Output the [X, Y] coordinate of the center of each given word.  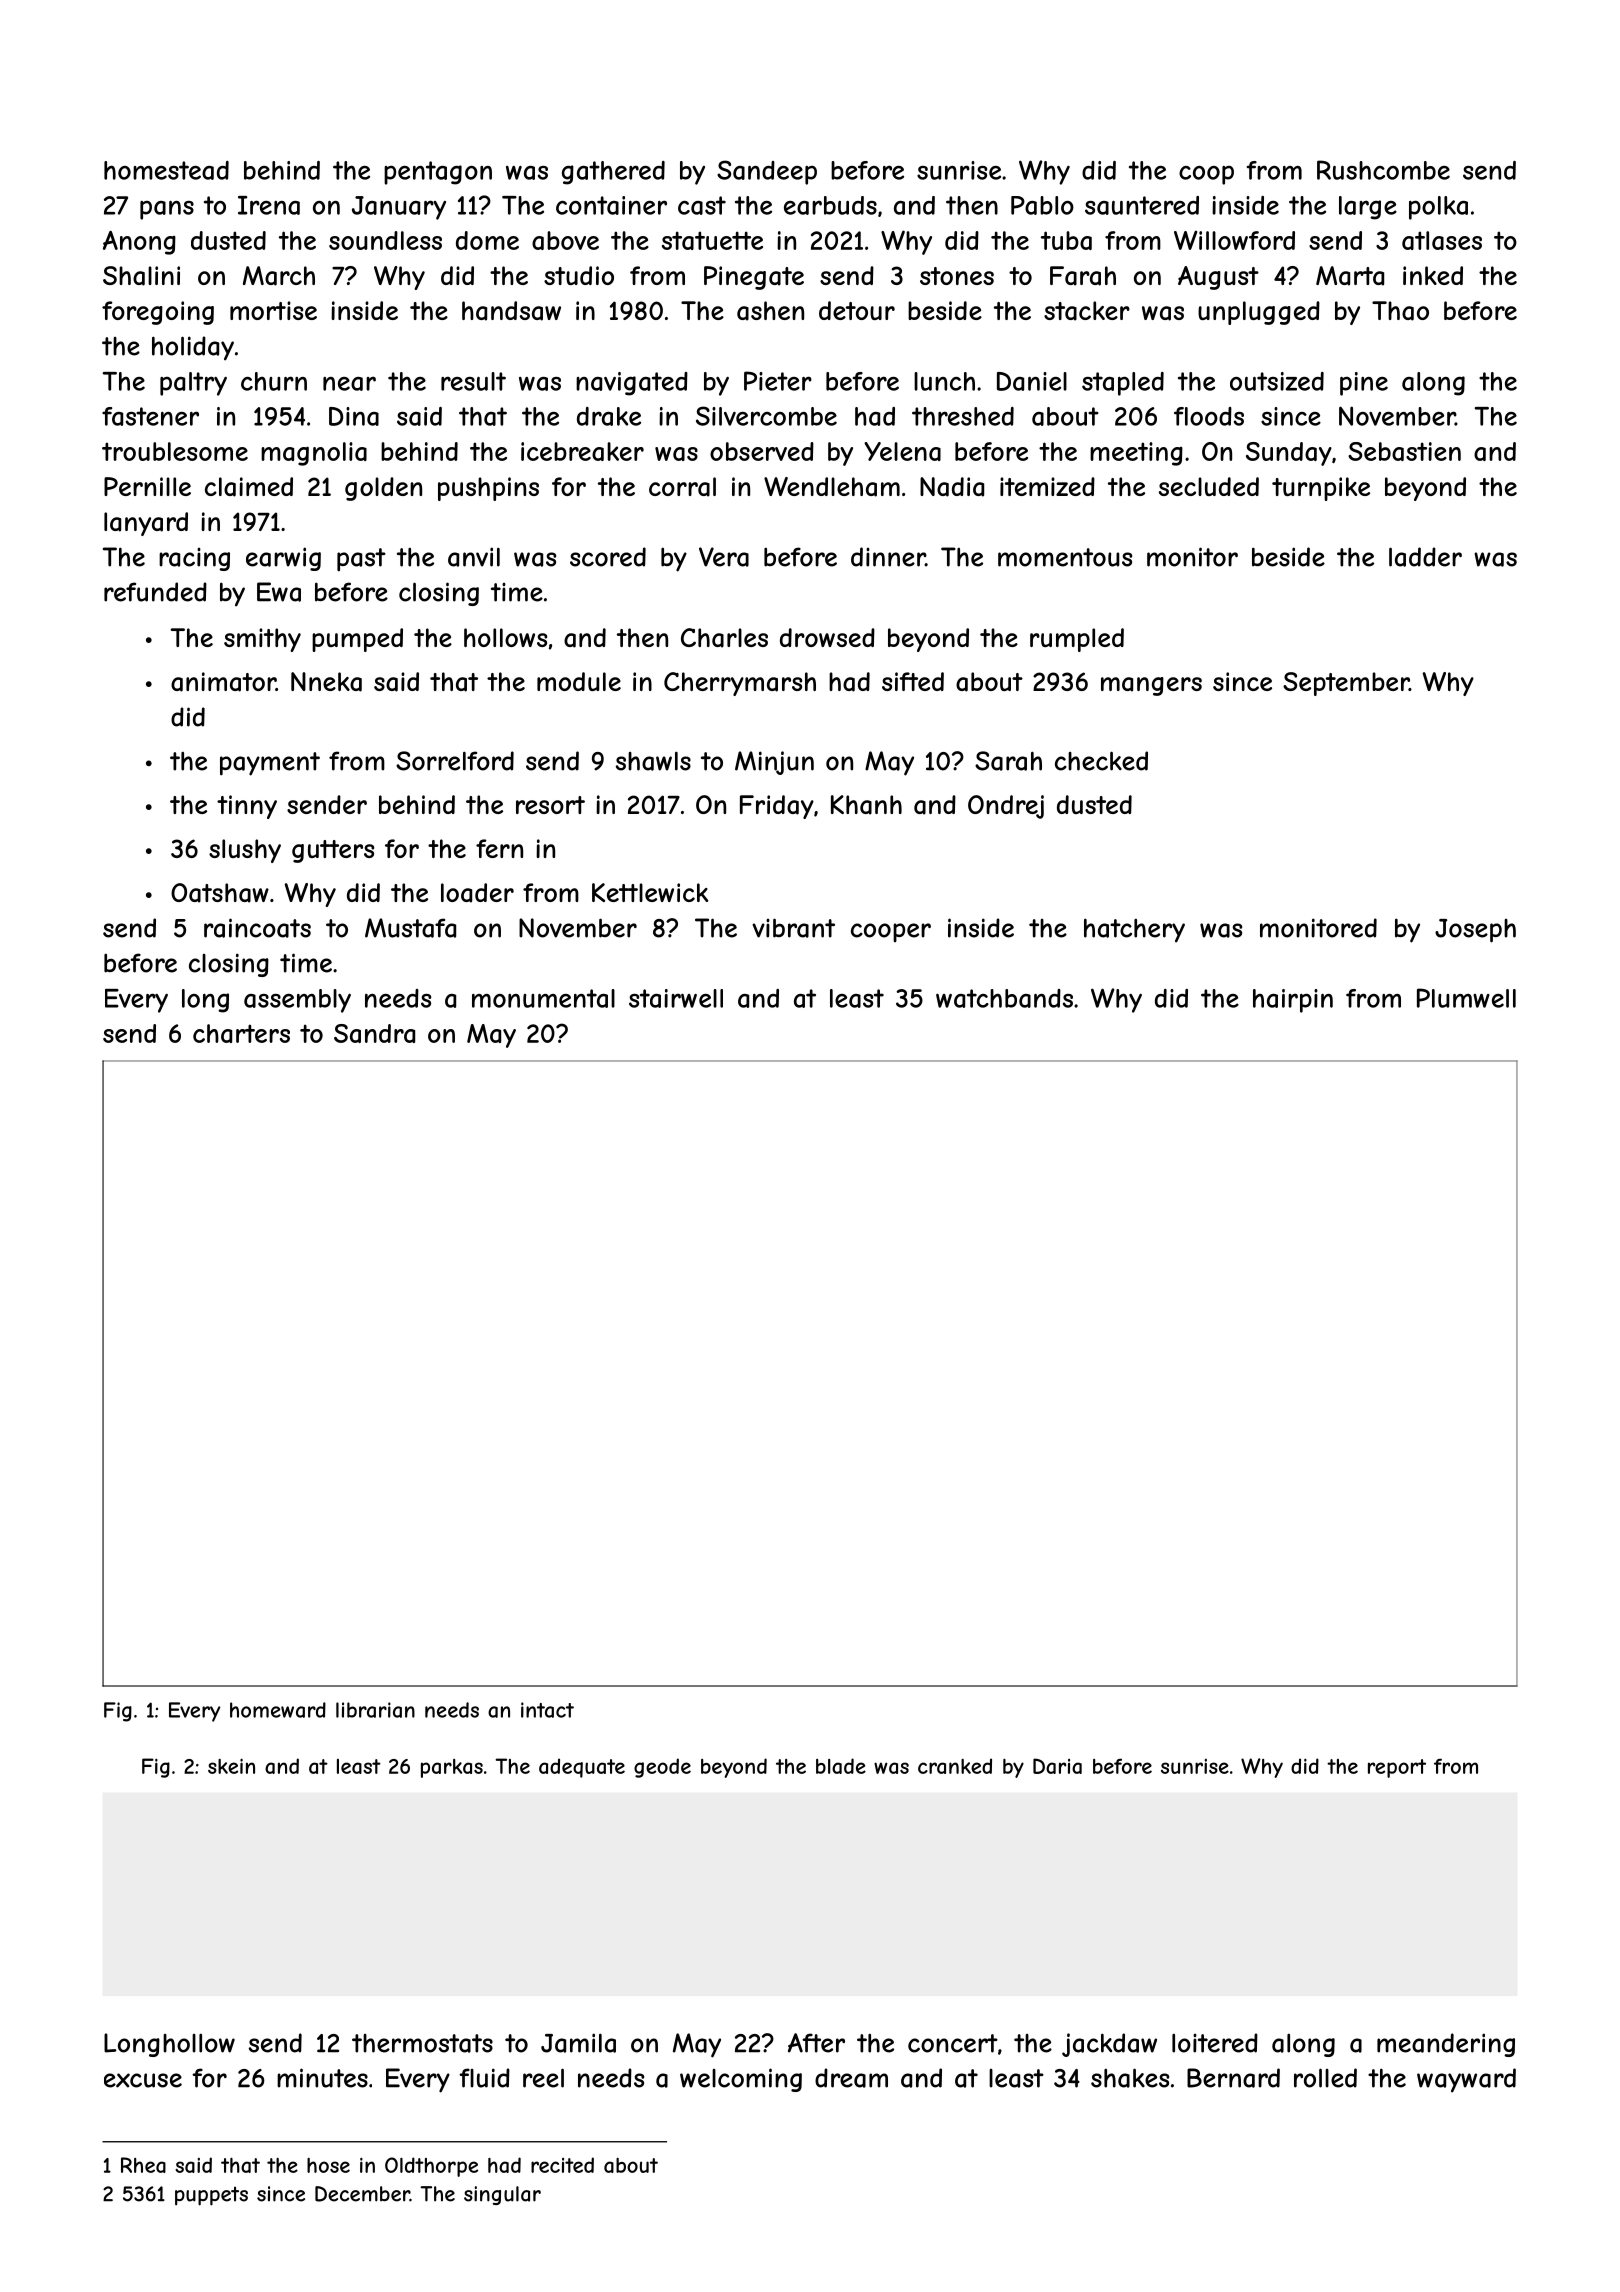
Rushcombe [1383, 170]
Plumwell [1466, 998]
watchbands [1004, 998]
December [362, 2194]
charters [241, 1033]
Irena [269, 205]
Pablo [1042, 205]
